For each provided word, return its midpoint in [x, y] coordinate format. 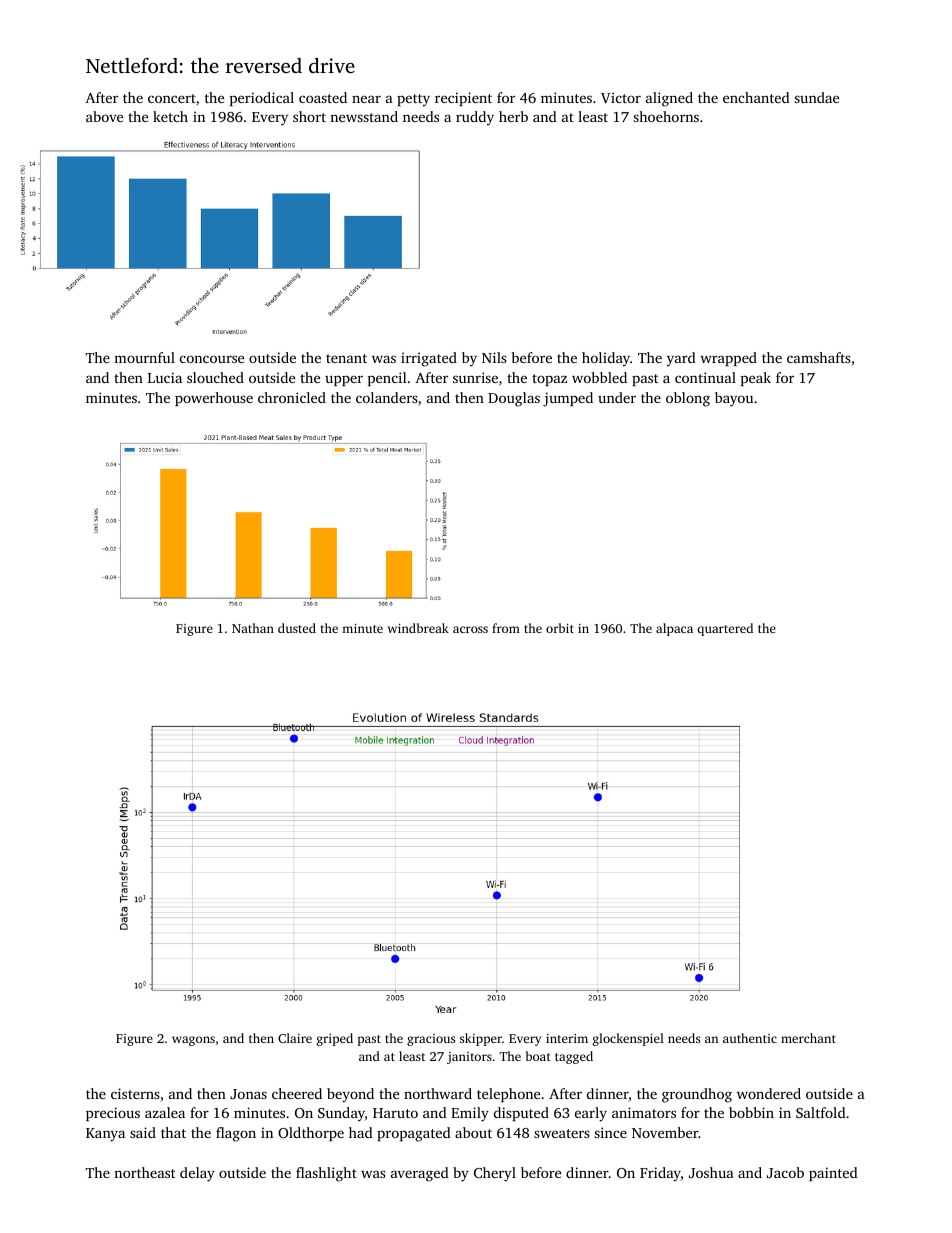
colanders [387, 397]
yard [681, 359]
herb [513, 116]
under [617, 397]
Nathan [253, 628]
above [104, 116]
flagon [236, 1134]
